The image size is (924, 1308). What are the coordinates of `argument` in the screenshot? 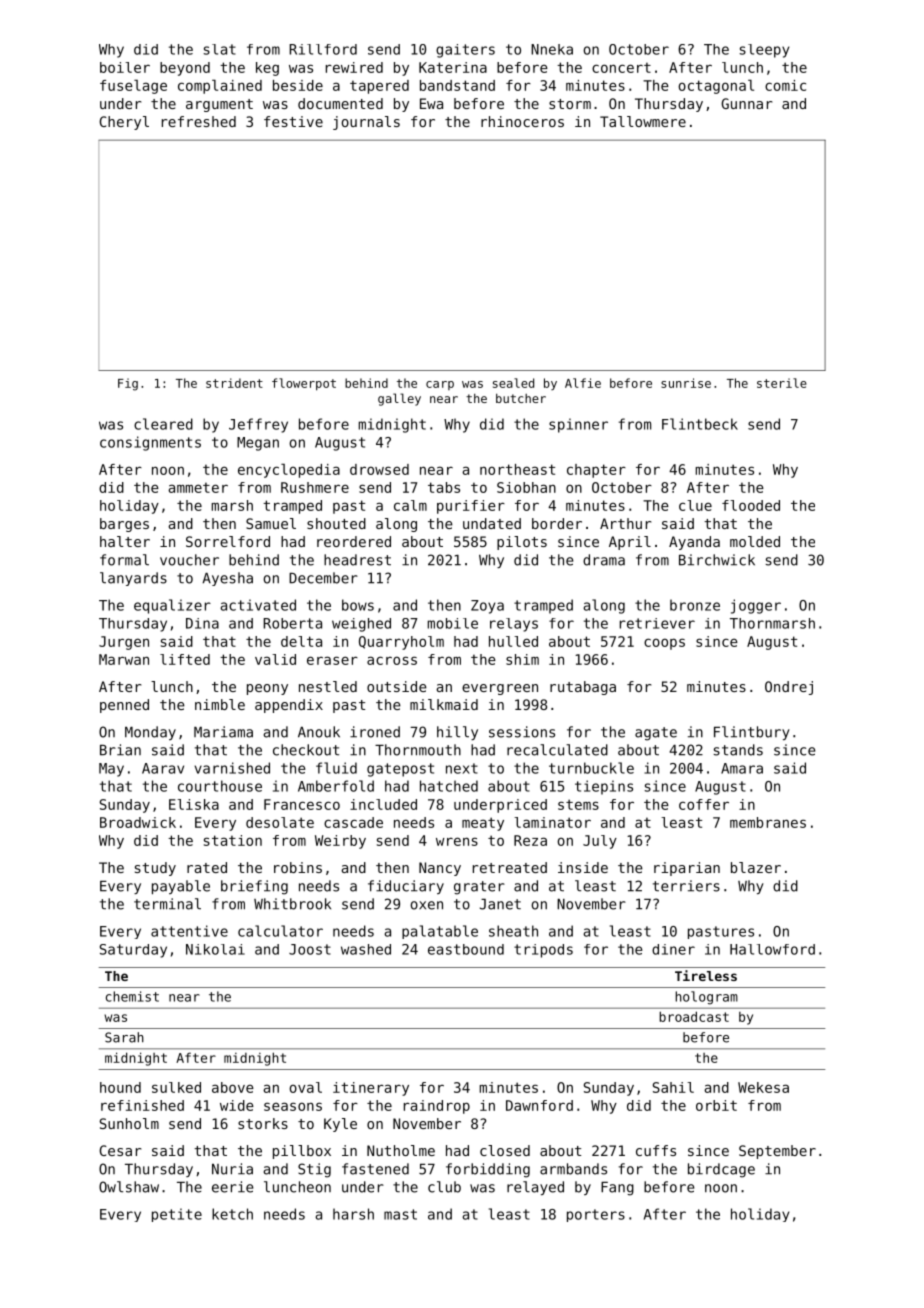 It's located at (219, 105).
